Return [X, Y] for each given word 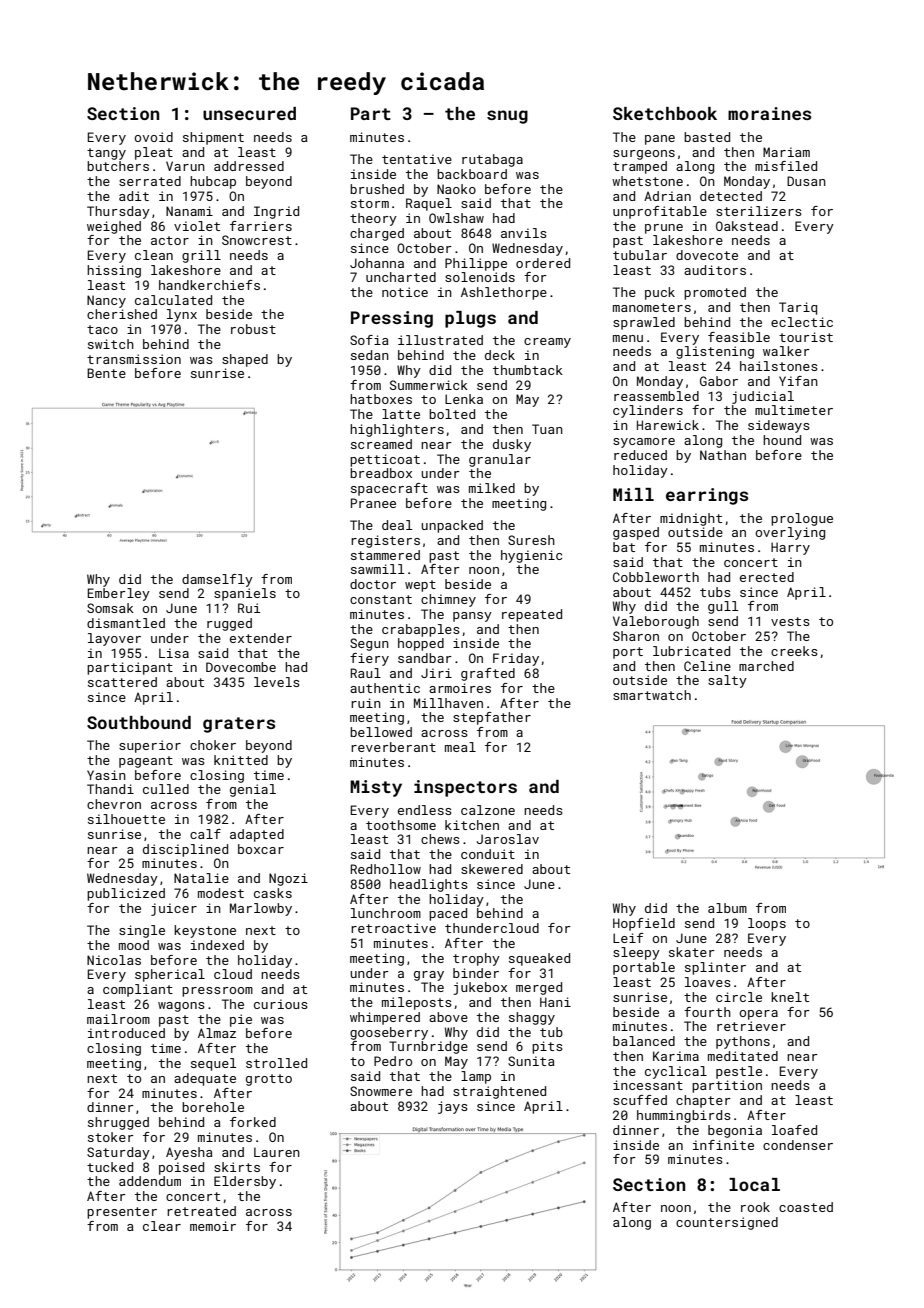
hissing [114, 271]
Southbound [139, 722]
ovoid [153, 137]
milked [492, 488]
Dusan [806, 181]
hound [782, 440]
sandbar [425, 658]
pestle [739, 1072]
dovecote [707, 255]
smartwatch [652, 695]
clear [162, 1226]
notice [405, 292]
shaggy [532, 1018]
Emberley [119, 594]
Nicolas [114, 960]
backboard [472, 174]
